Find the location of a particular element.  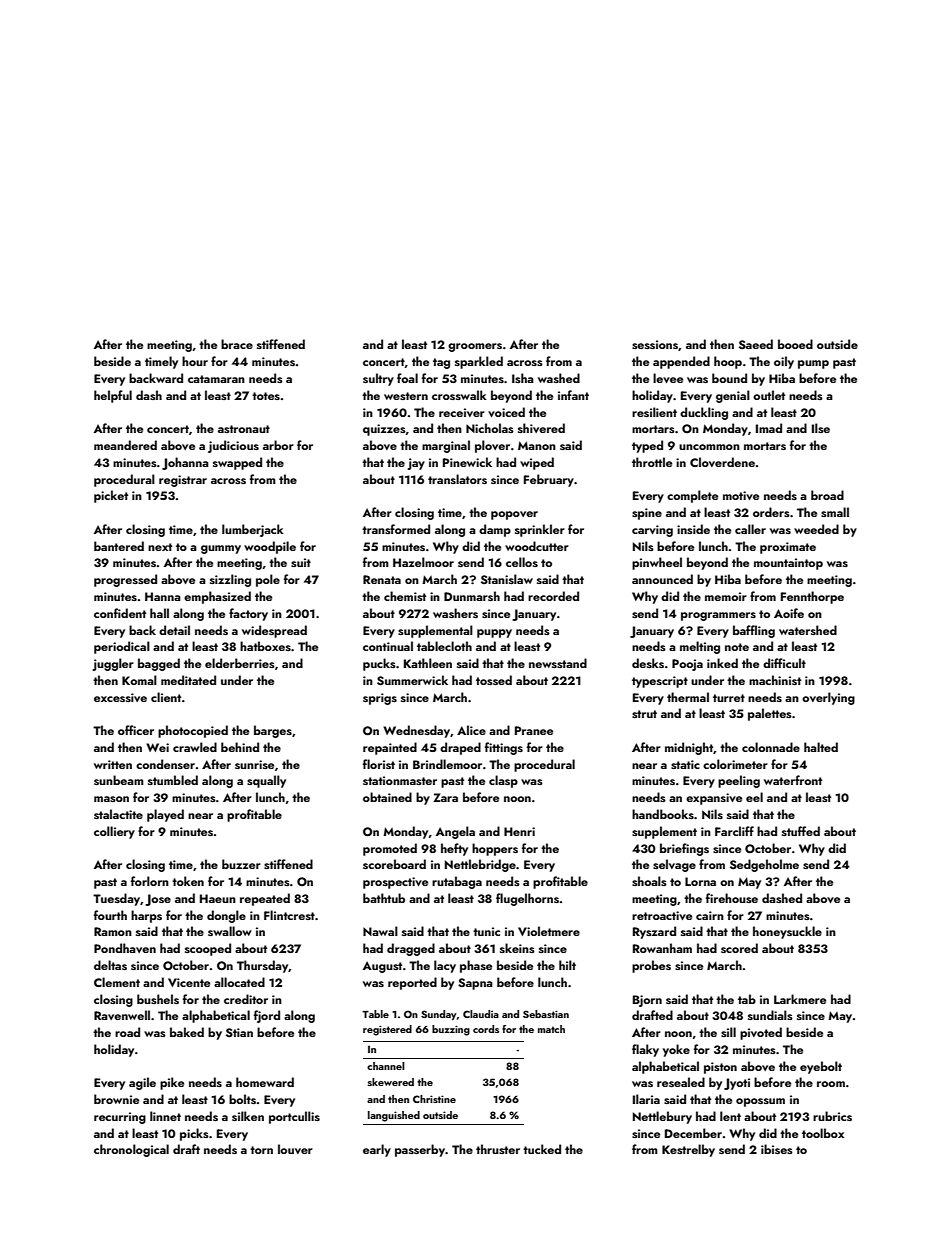

excessive is located at coordinates (120, 697).
